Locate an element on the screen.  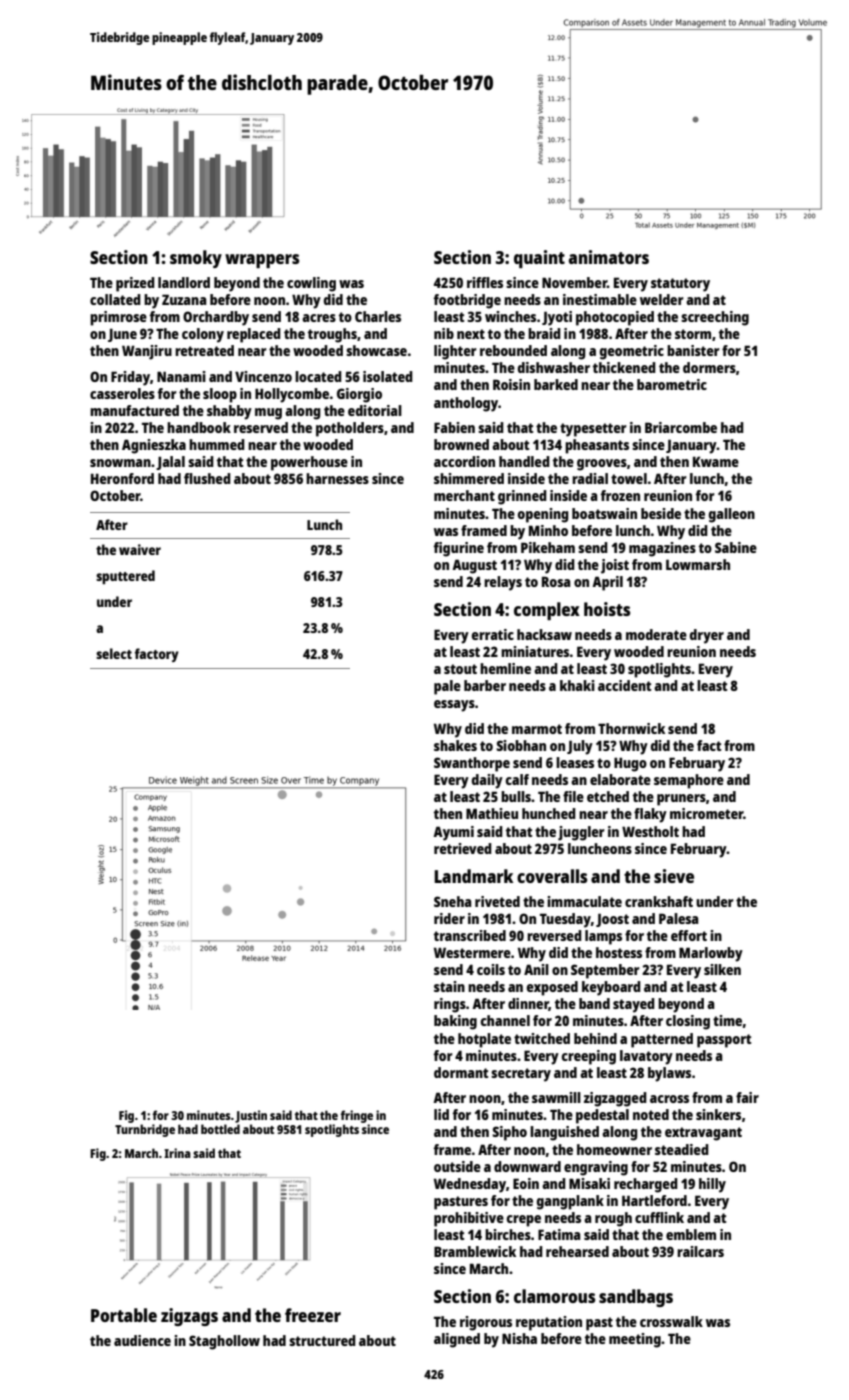
stain is located at coordinates (449, 986).
